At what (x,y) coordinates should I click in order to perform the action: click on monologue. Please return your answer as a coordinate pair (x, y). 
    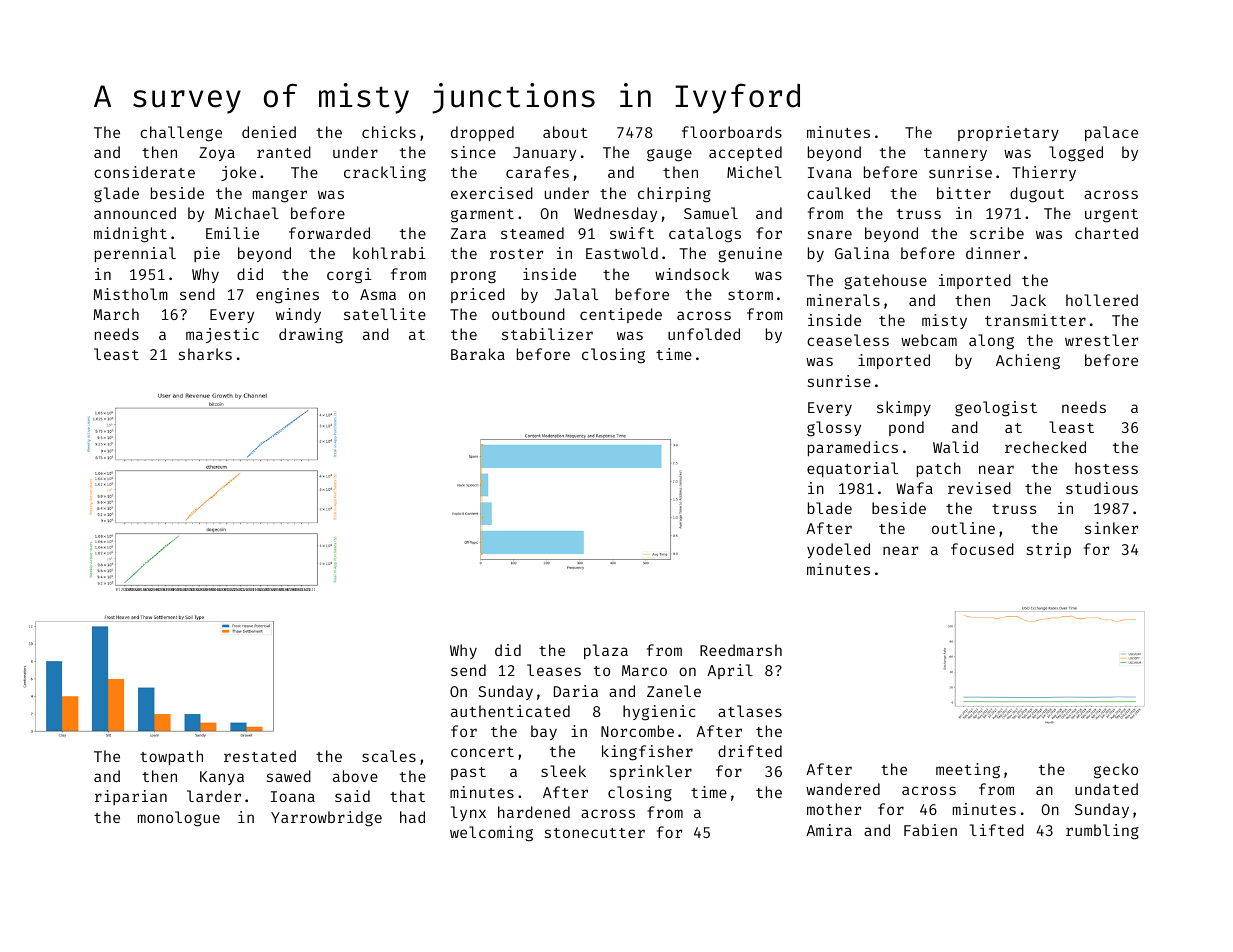
    Looking at the image, I should click on (179, 819).
